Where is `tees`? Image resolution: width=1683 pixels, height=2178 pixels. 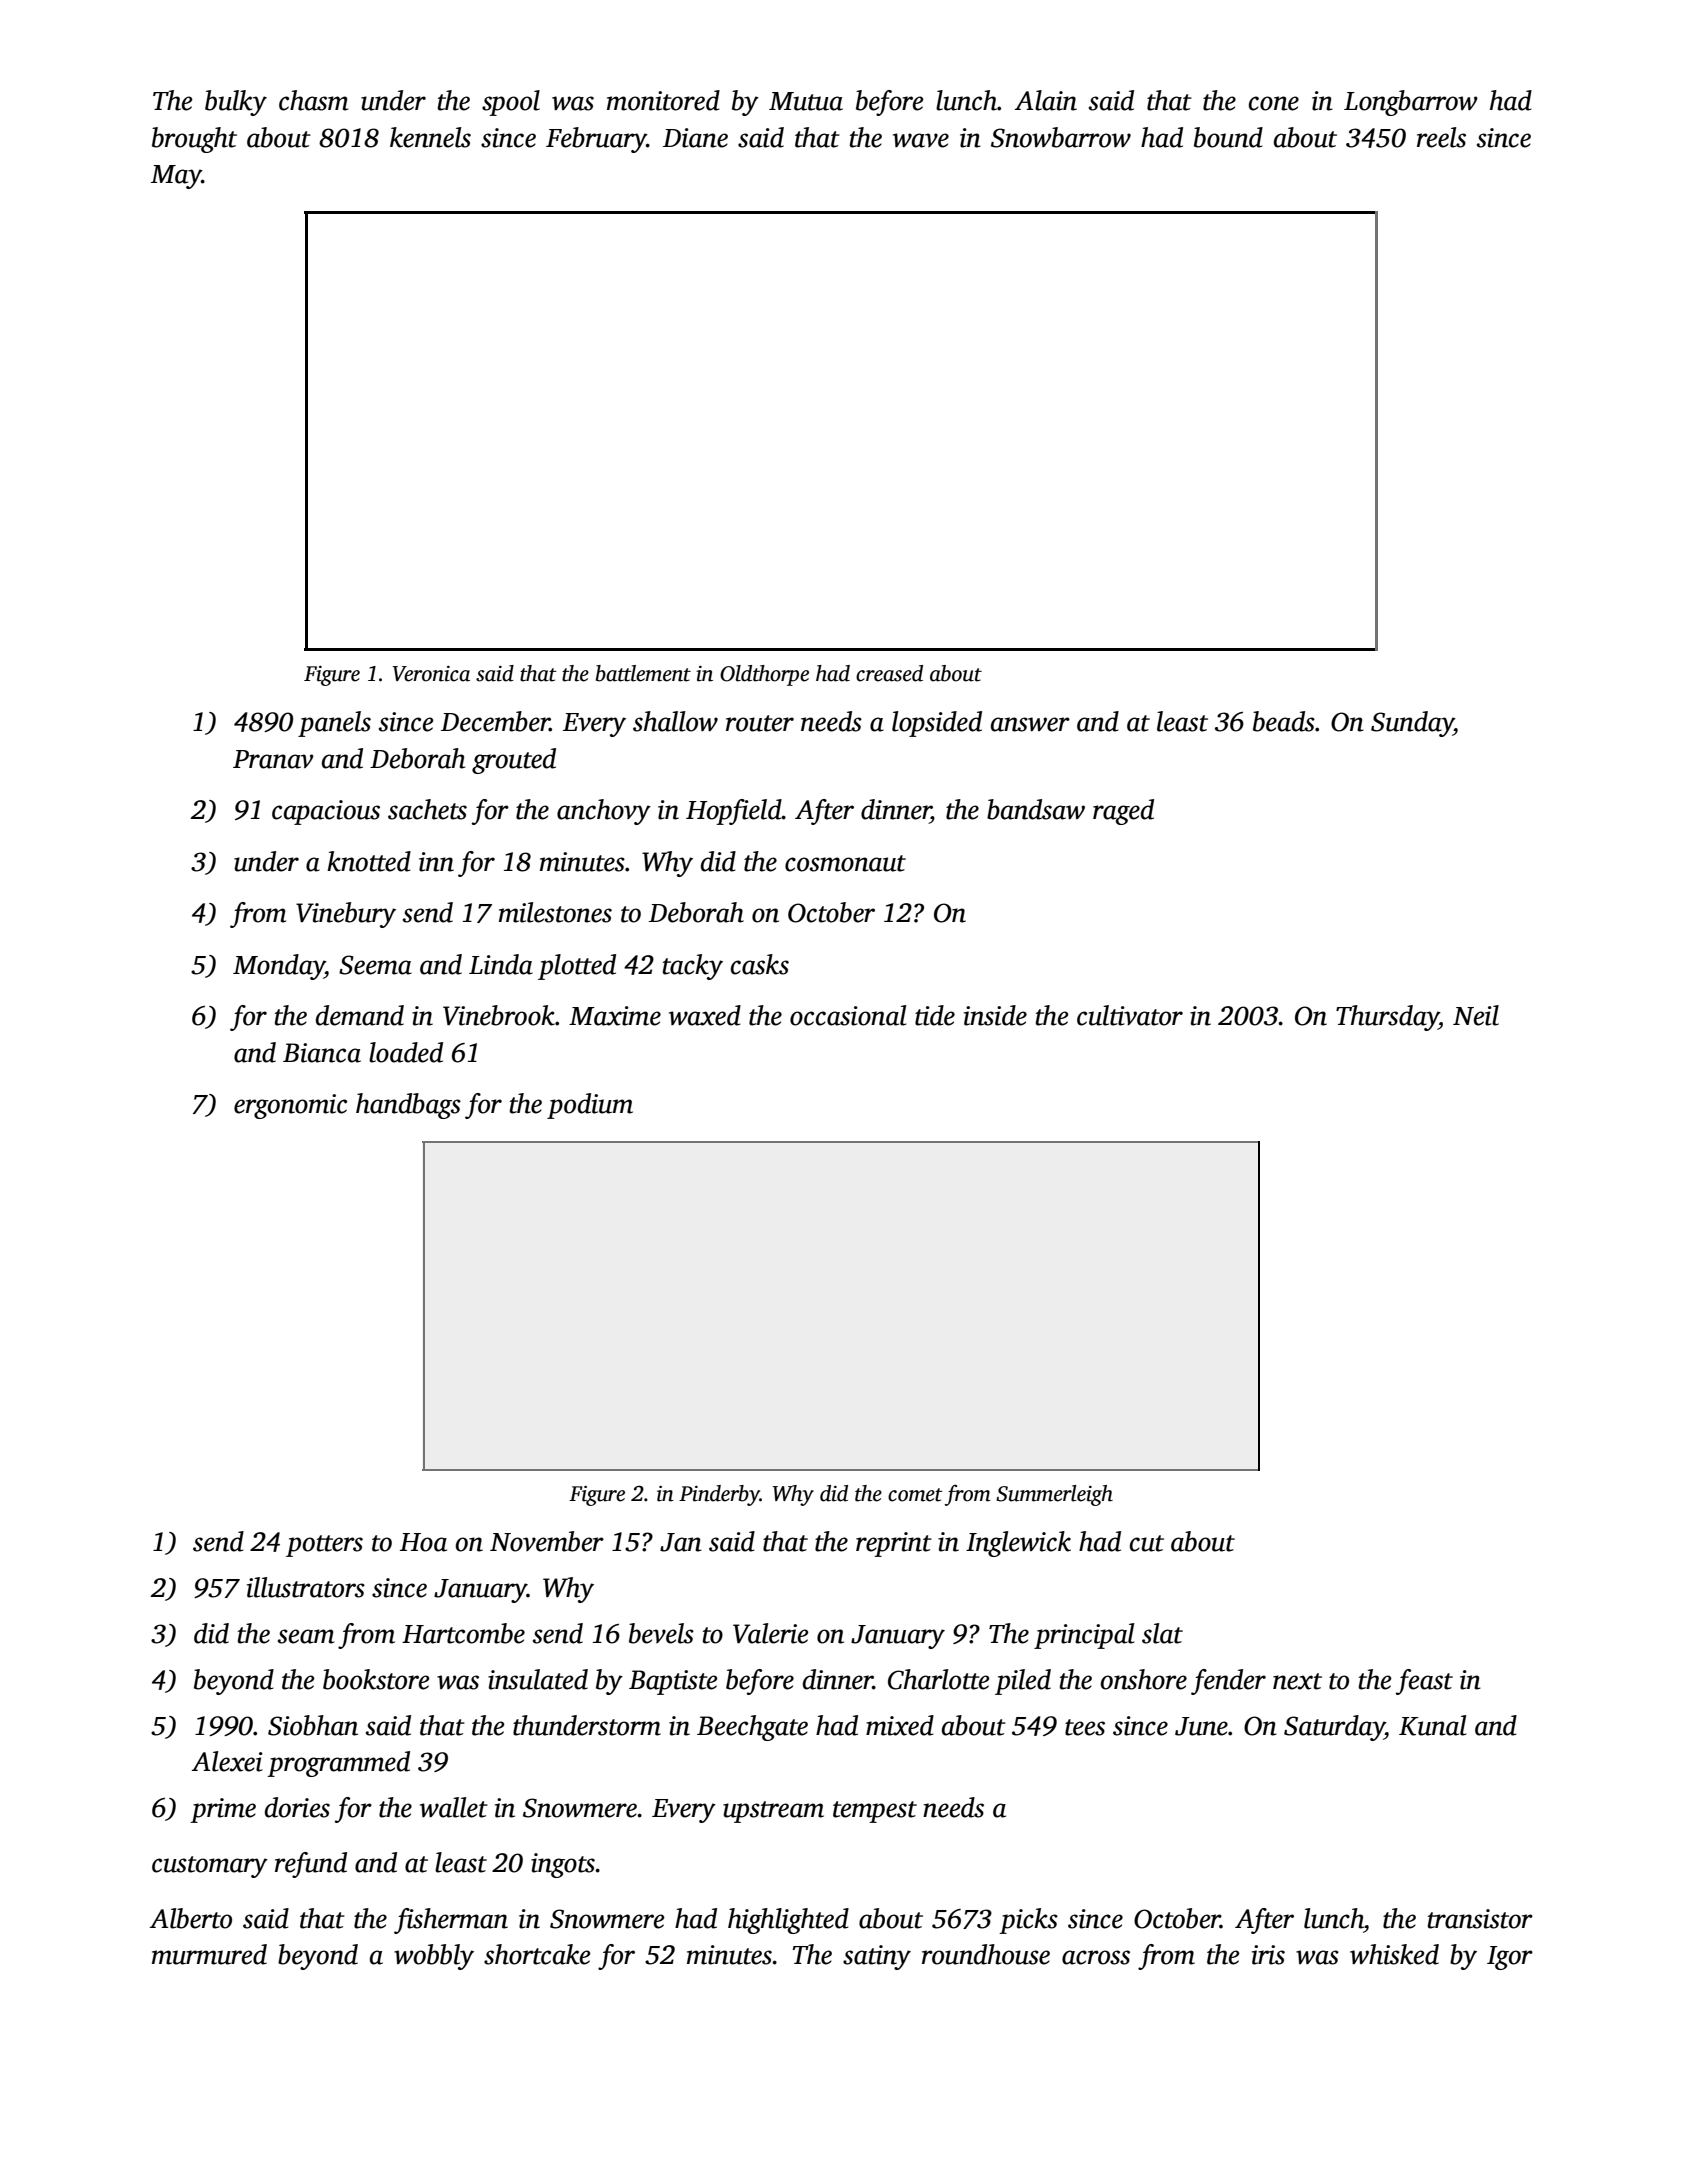
tees is located at coordinates (1085, 1727).
